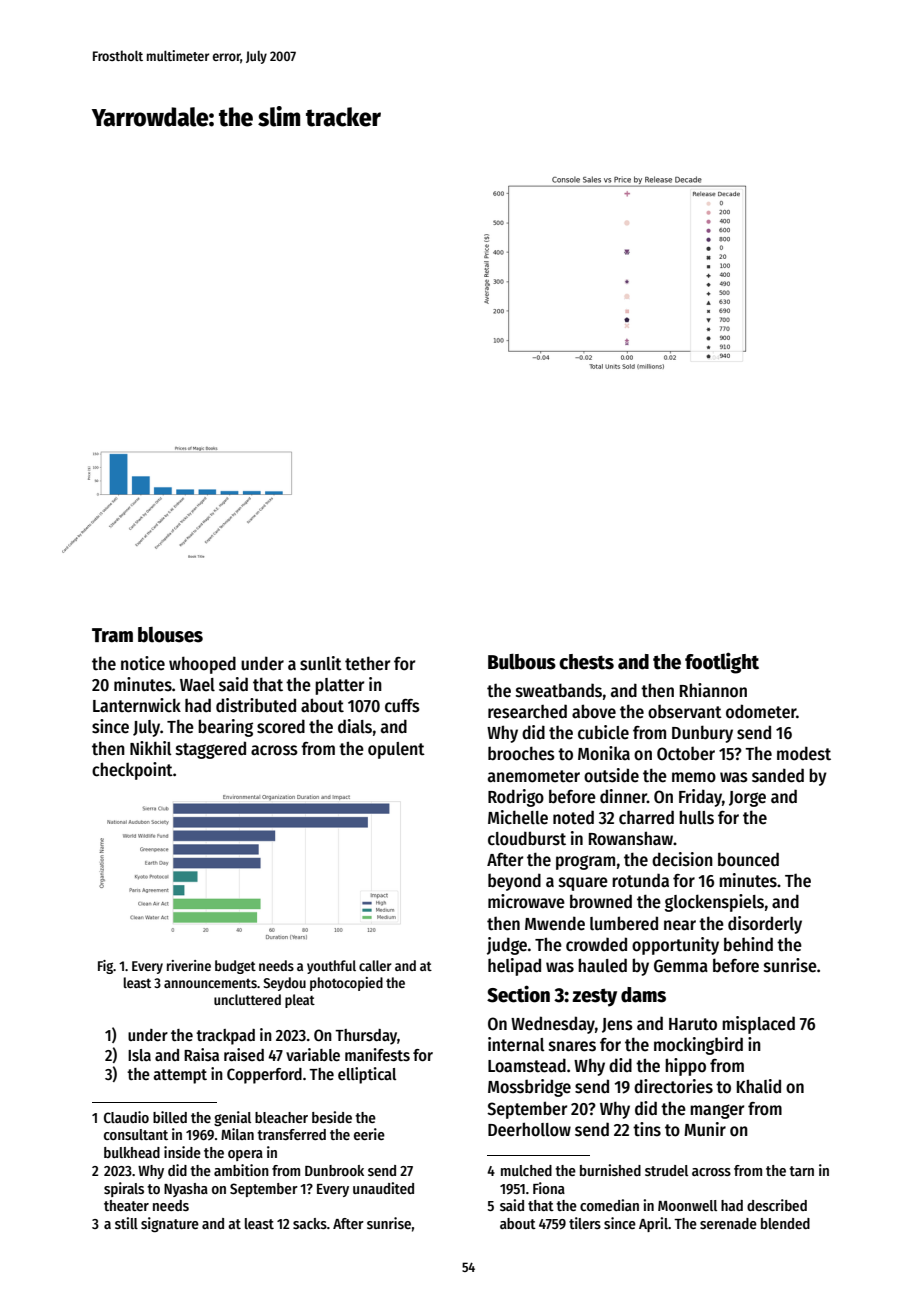 The width and height of the page is (924, 1314). I want to click on footlight, so click(722, 663).
